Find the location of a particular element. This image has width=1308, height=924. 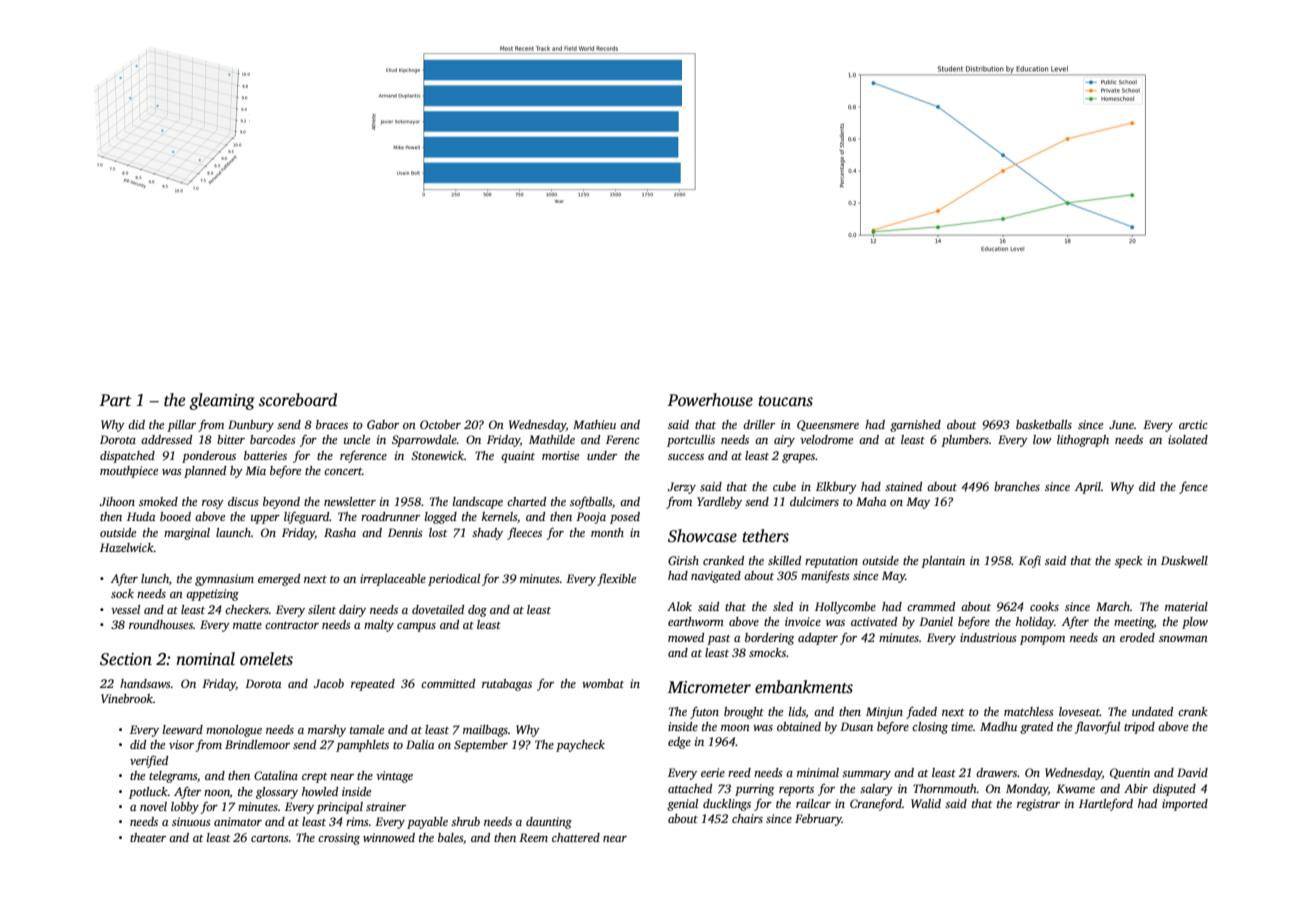

winnowed is located at coordinates (389, 837).
